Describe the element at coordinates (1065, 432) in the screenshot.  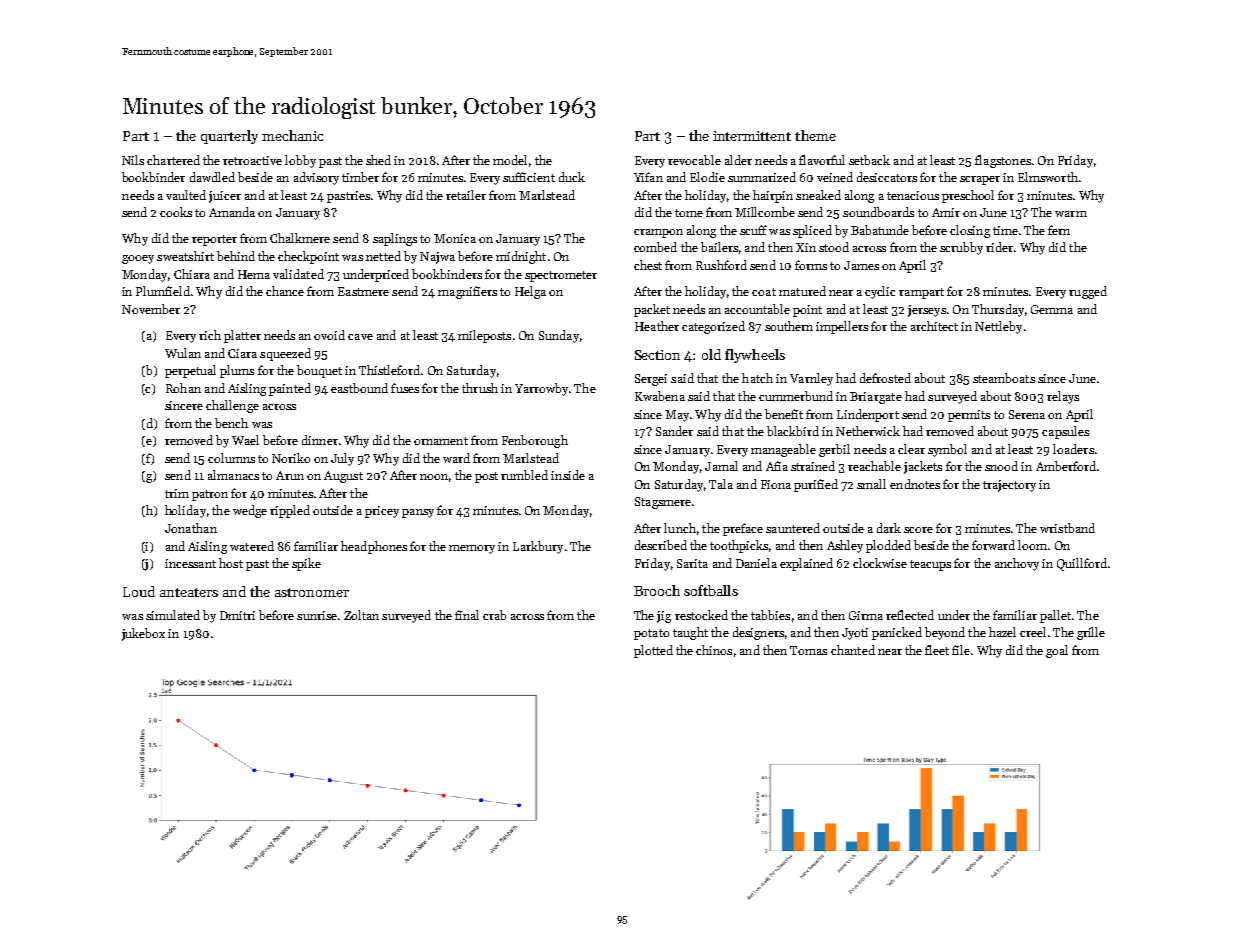
I see `capsules` at that location.
